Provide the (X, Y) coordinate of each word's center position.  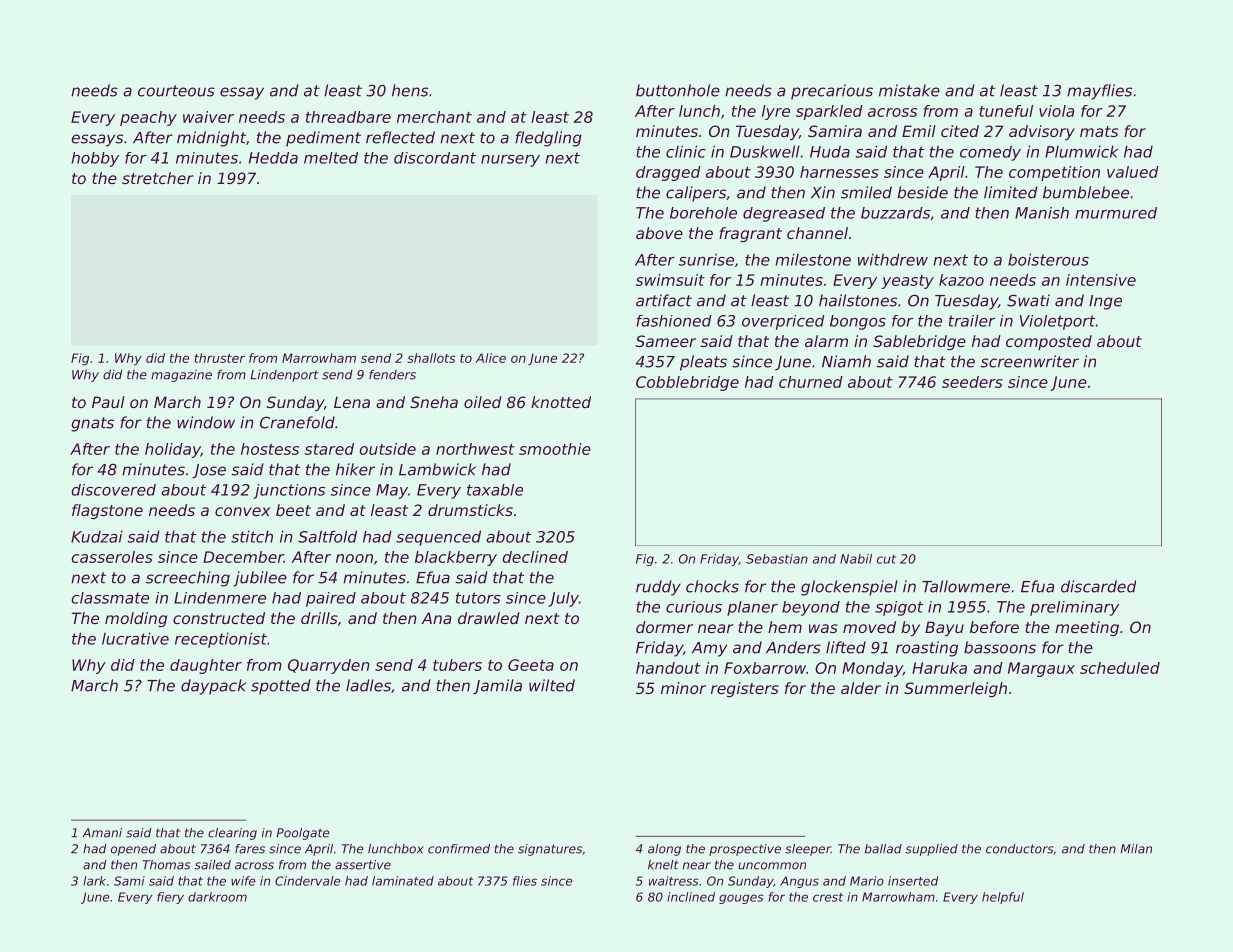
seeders (972, 382)
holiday (173, 450)
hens (410, 90)
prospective (745, 850)
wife (243, 881)
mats (1099, 131)
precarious (832, 92)
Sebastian (777, 559)
